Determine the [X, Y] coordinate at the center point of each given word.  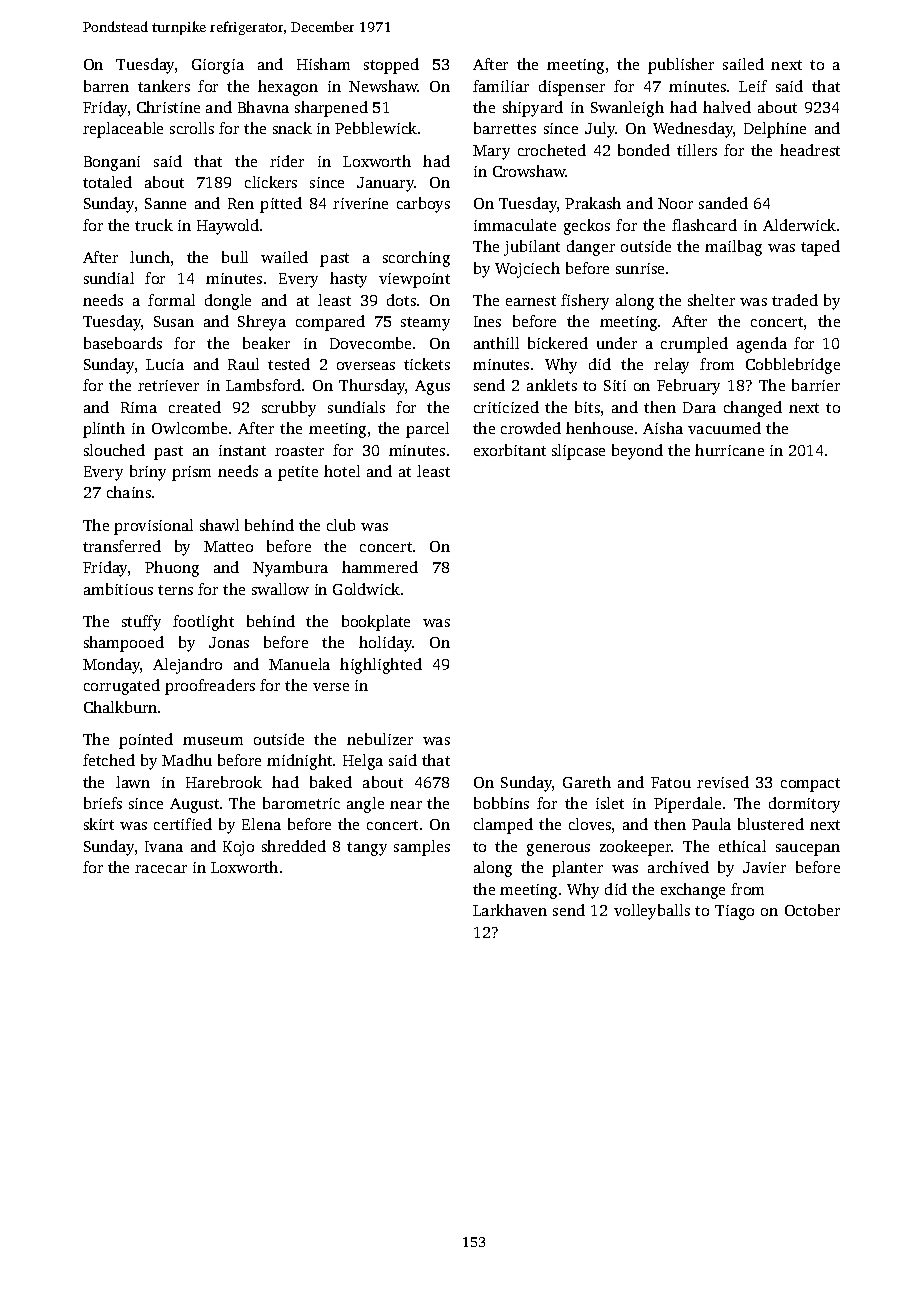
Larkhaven [510, 910]
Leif [753, 86]
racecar [161, 869]
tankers [164, 86]
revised [723, 782]
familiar [501, 86]
